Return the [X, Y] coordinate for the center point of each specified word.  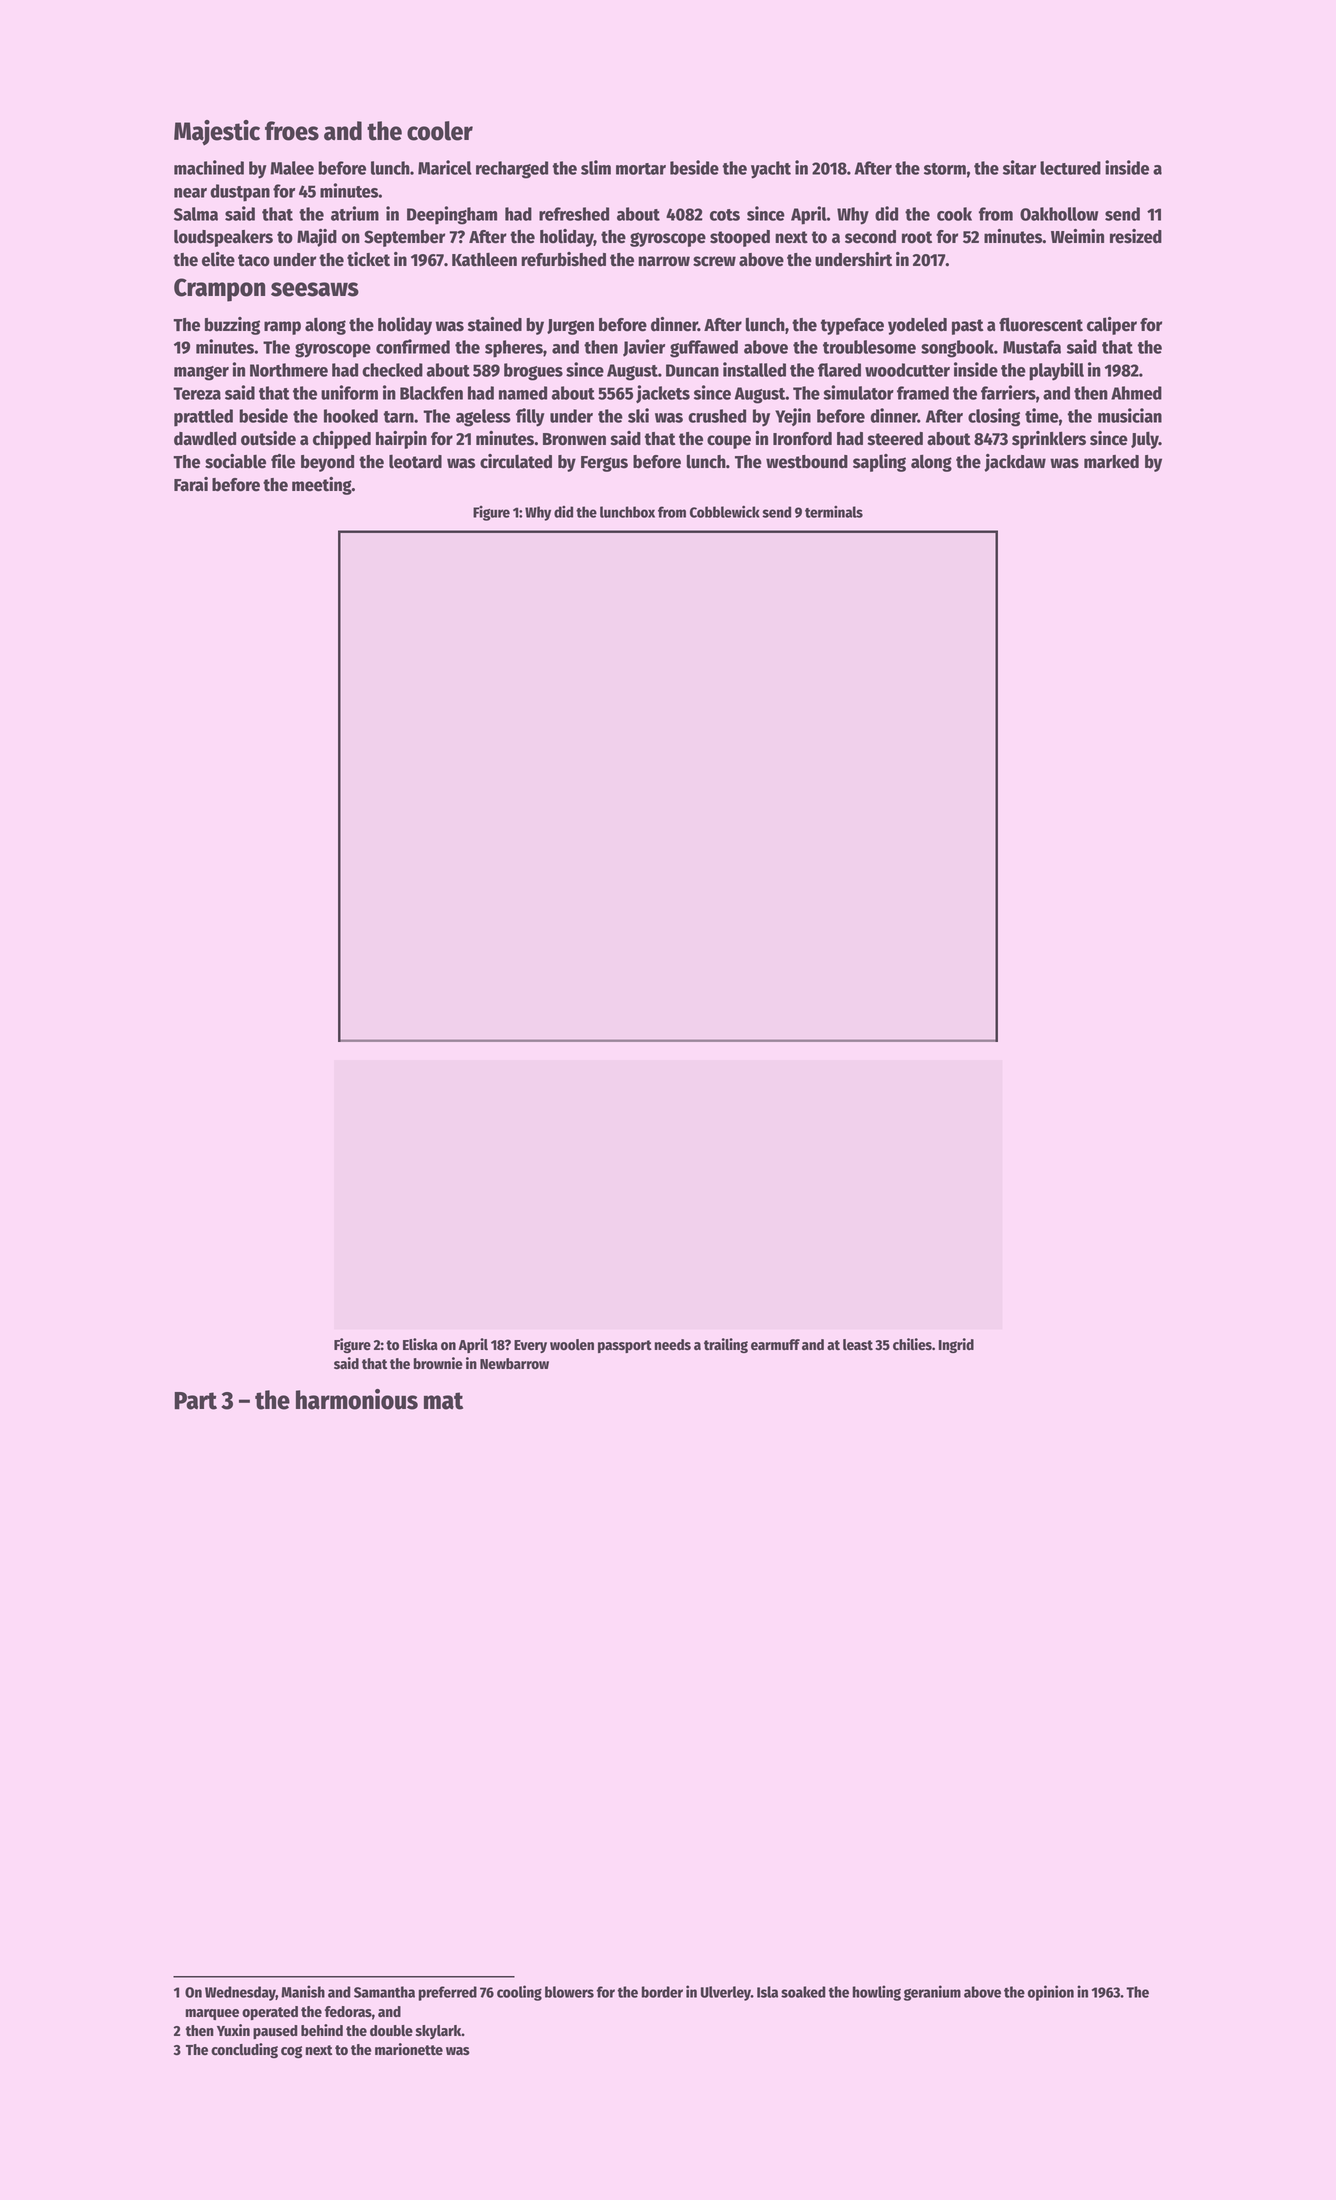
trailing [726, 1345]
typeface [852, 326]
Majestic [217, 133]
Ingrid [956, 1345]
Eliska [420, 1344]
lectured [1070, 168]
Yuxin [233, 2030]
